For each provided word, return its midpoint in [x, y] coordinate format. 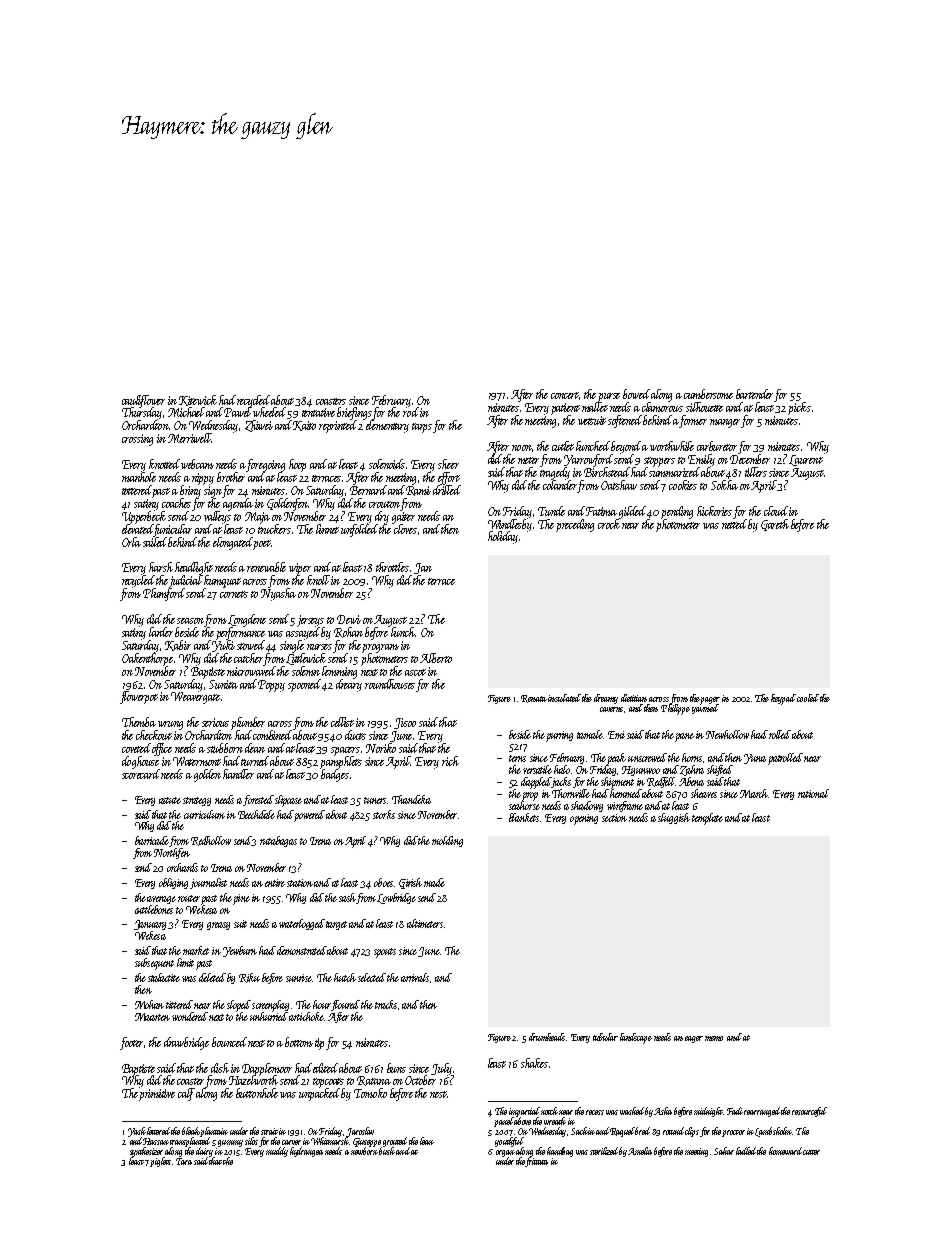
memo [714, 1038]
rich [450, 761]
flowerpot [139, 697]
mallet [595, 407]
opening [584, 819]
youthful [509, 1142]
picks [799, 408]
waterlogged [302, 924]
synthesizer [146, 1152]
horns [692, 757]
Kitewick [198, 400]
